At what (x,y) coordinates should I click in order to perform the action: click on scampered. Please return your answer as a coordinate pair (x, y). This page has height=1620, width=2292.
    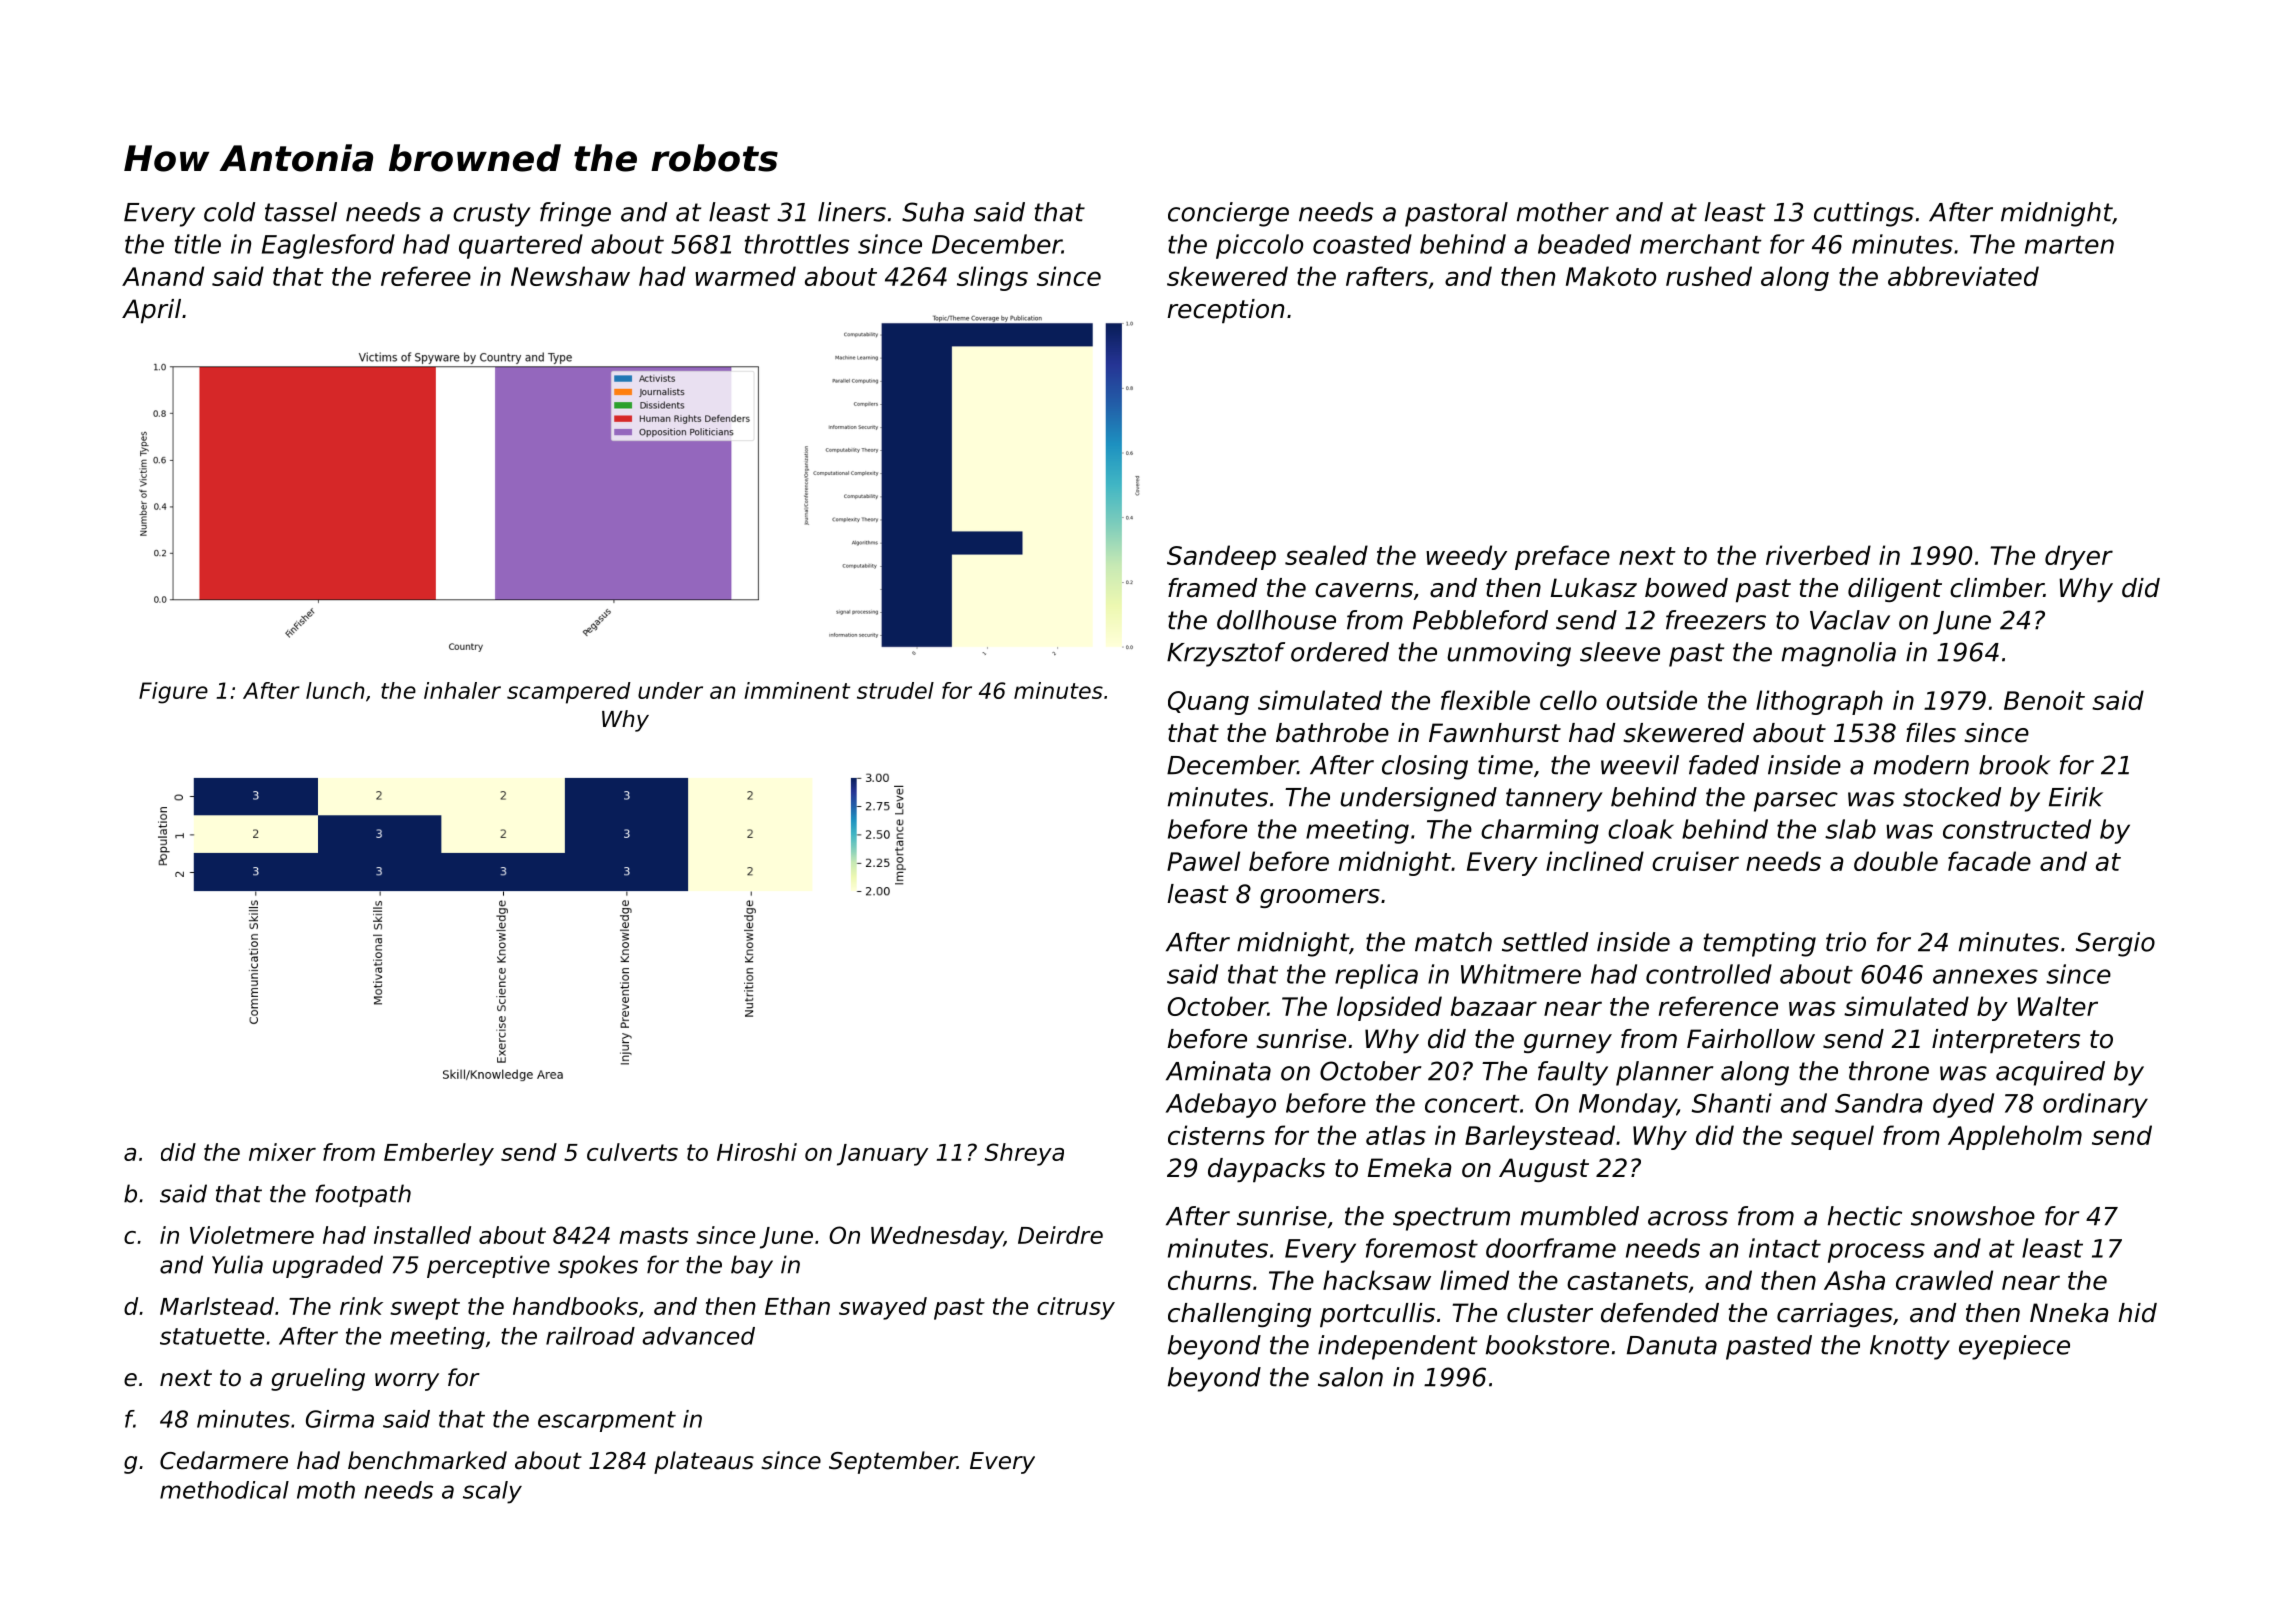
    Looking at the image, I should click on (569, 693).
